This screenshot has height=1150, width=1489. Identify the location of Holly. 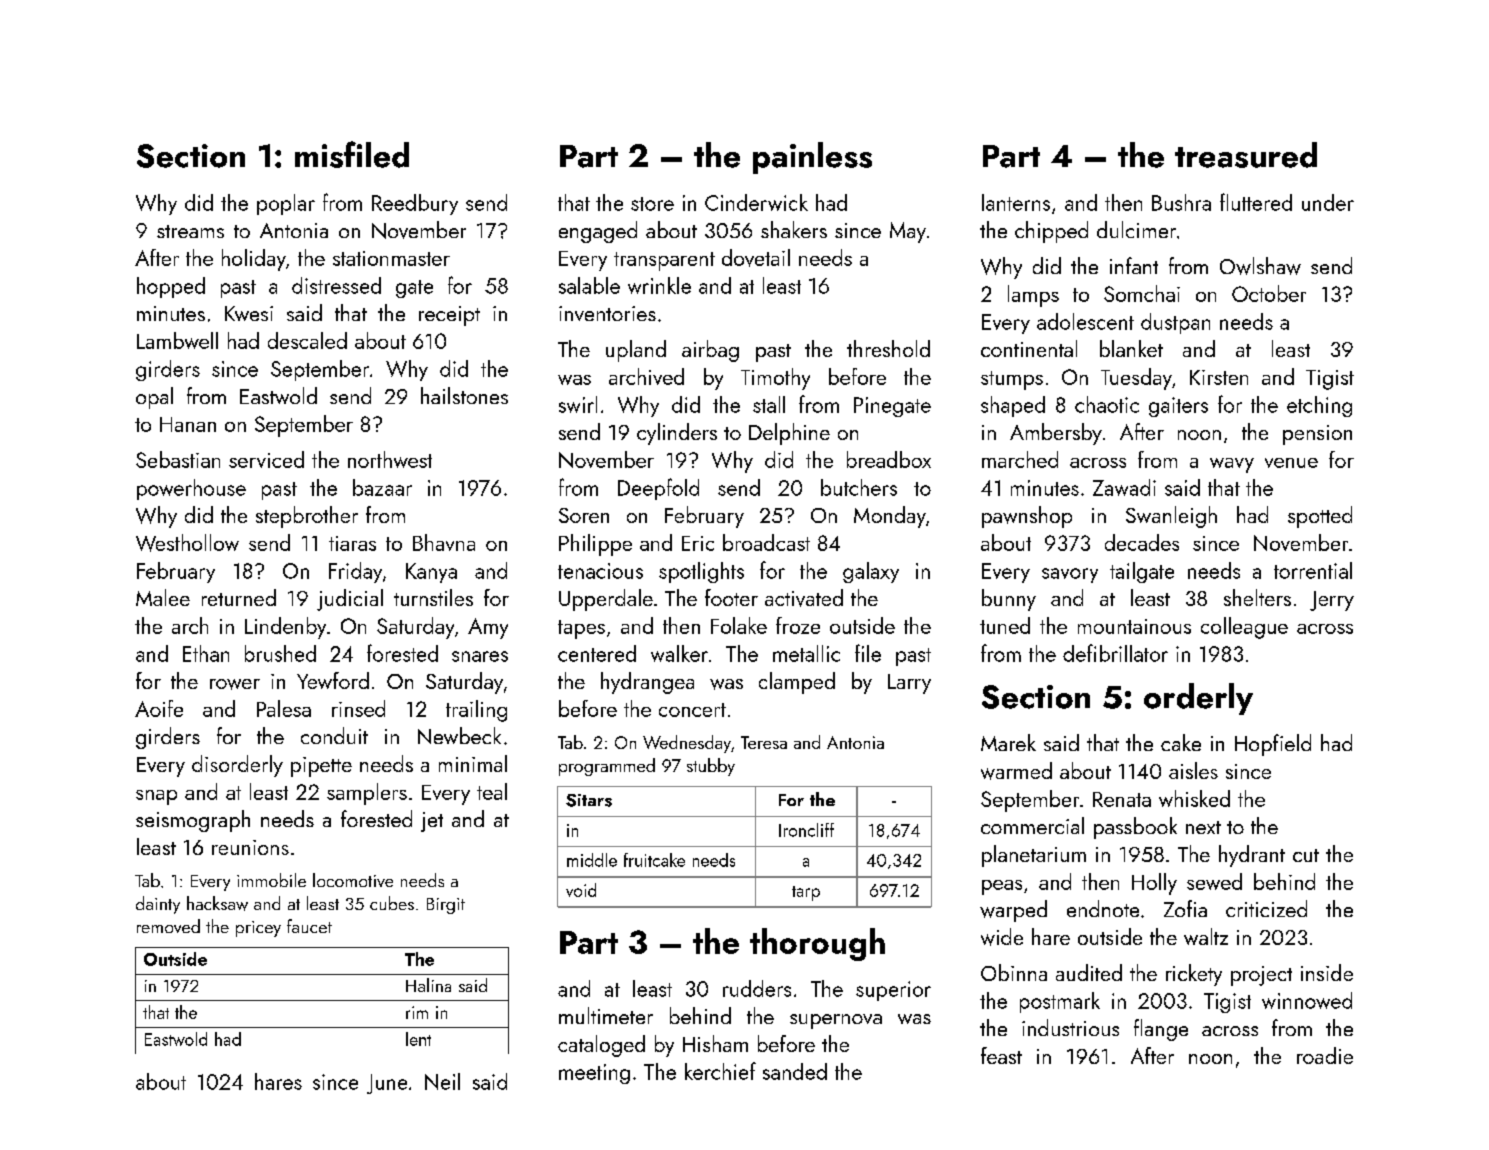
(1154, 884).
